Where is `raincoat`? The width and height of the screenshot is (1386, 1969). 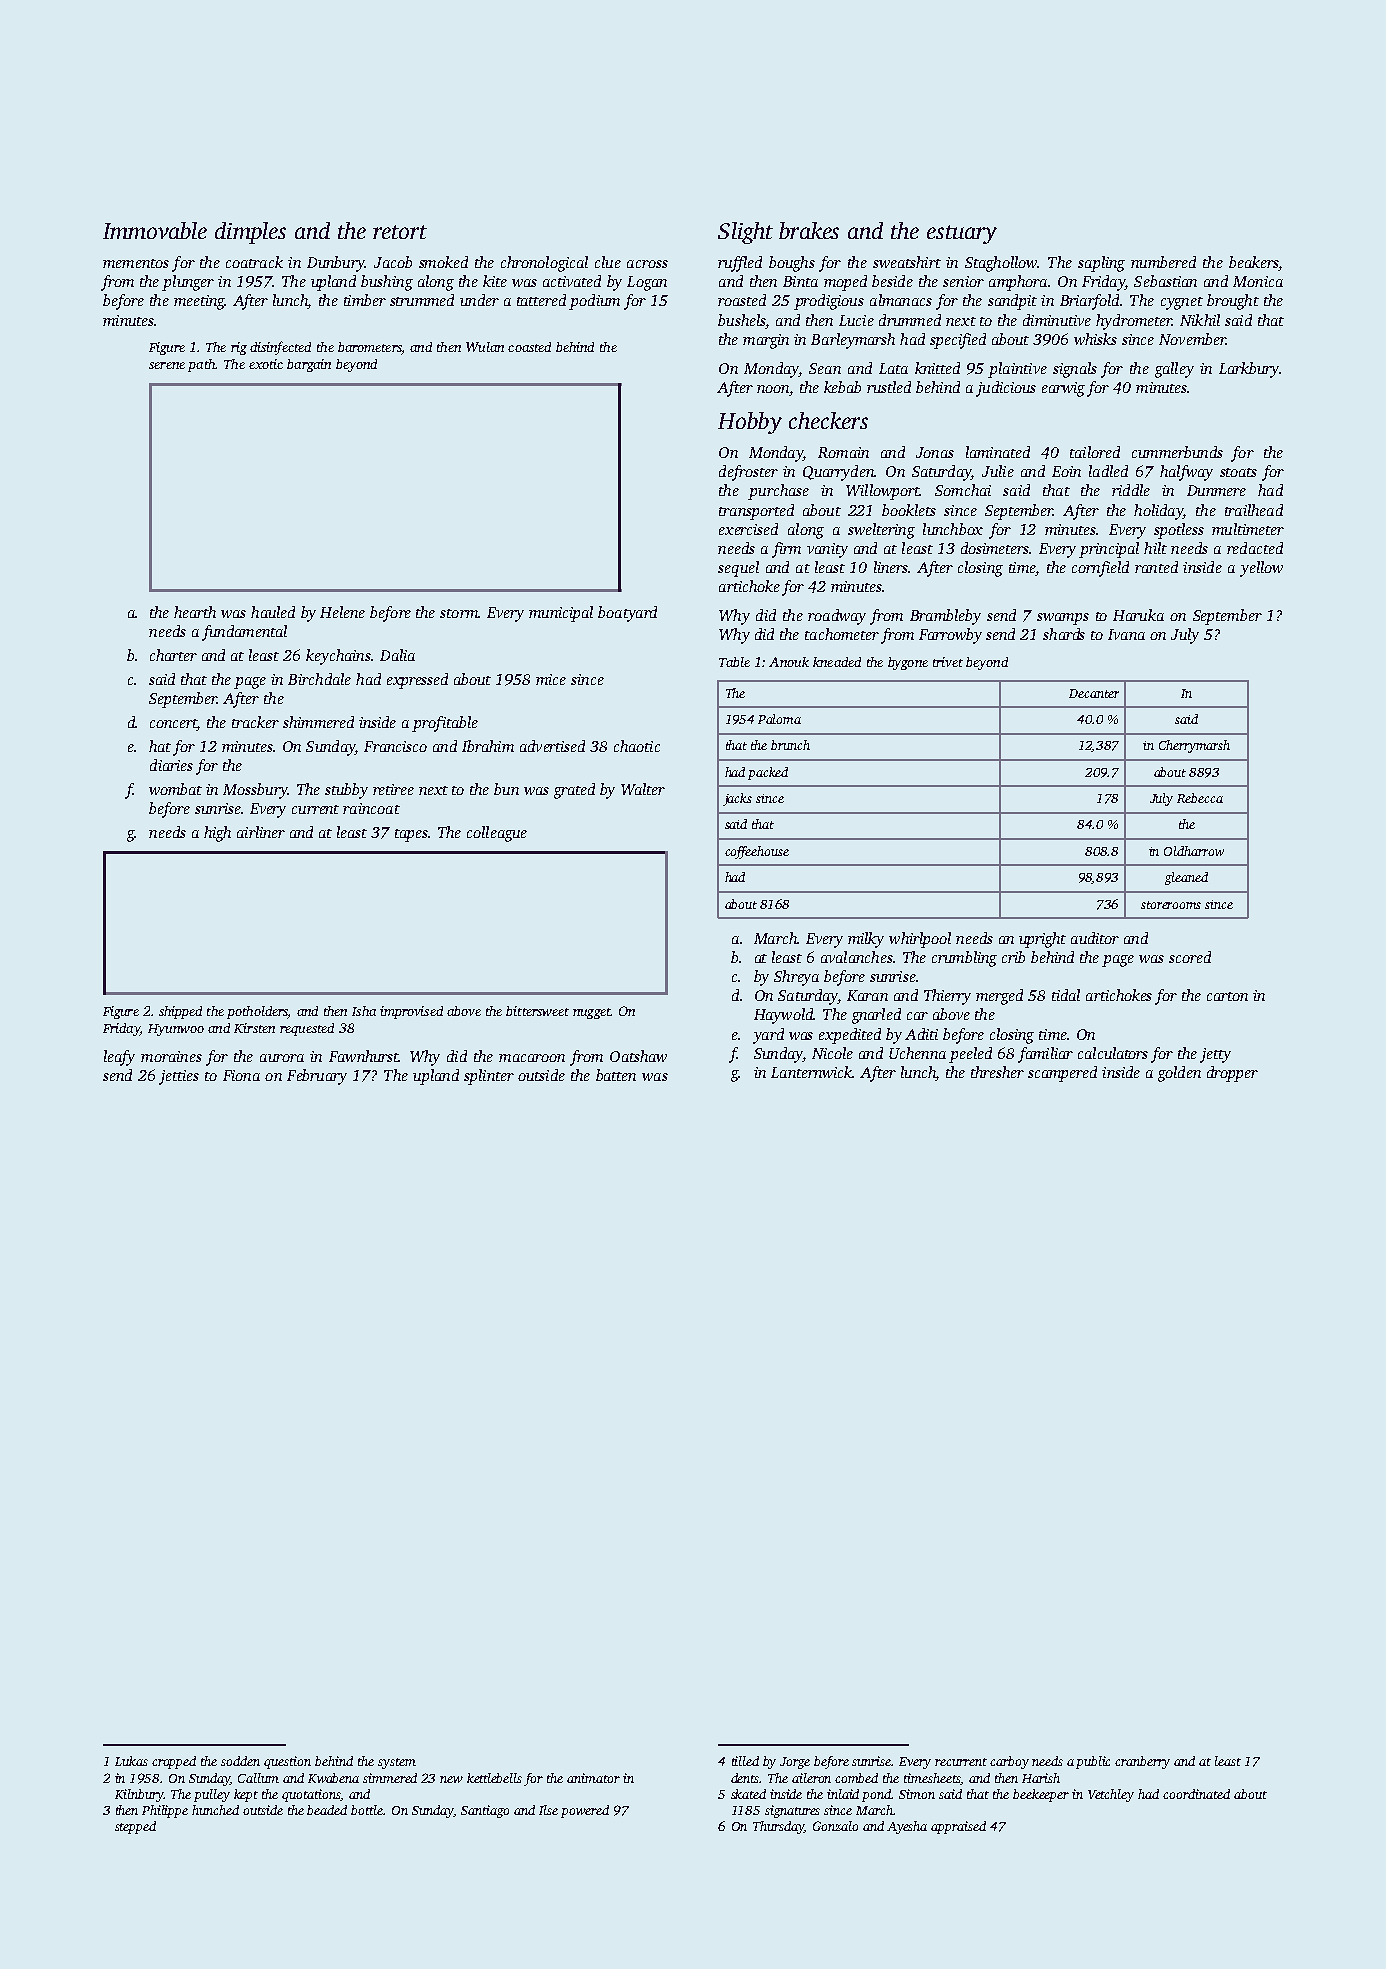 raincoat is located at coordinates (371, 808).
